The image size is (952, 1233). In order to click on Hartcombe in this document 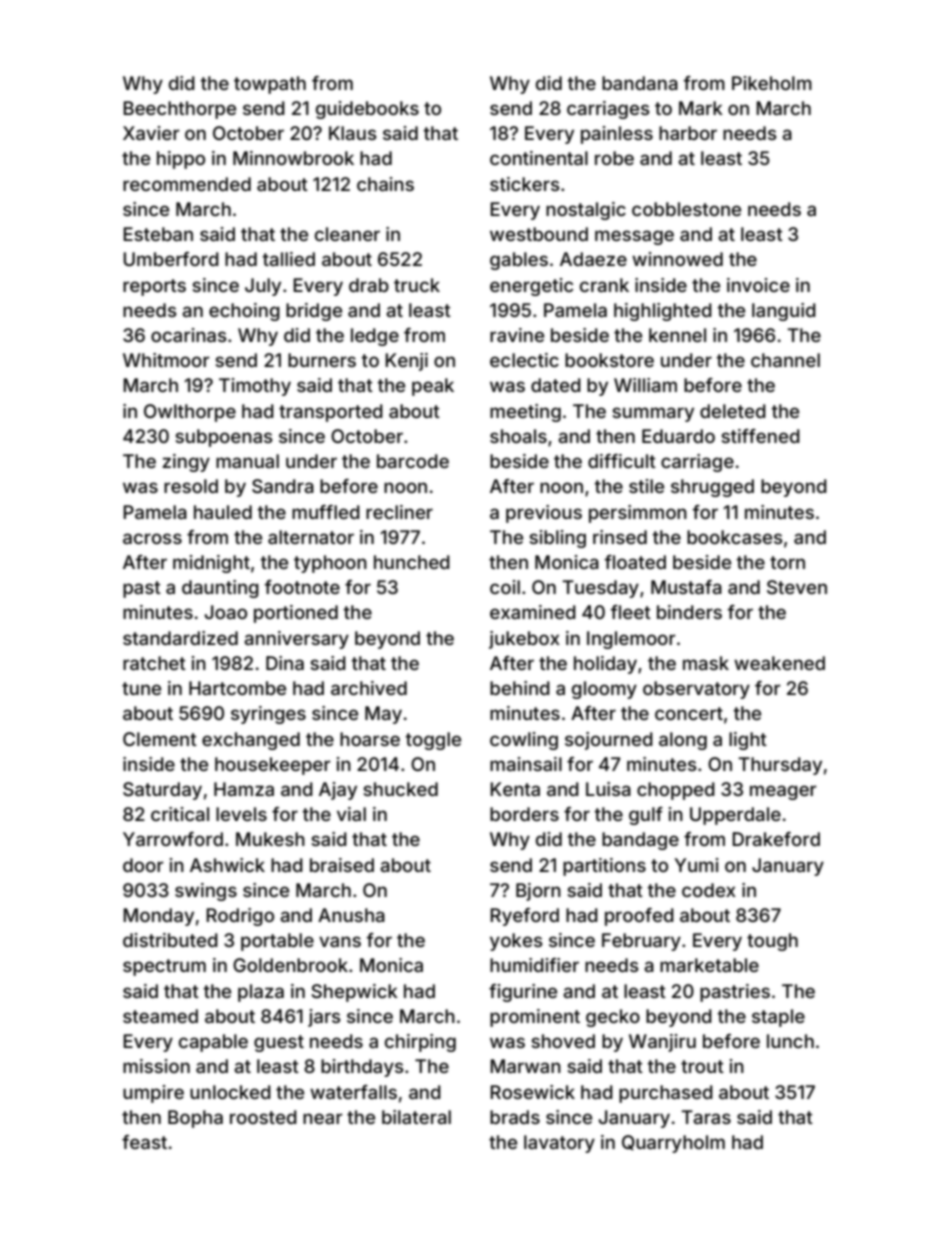, I will do `click(237, 688)`.
